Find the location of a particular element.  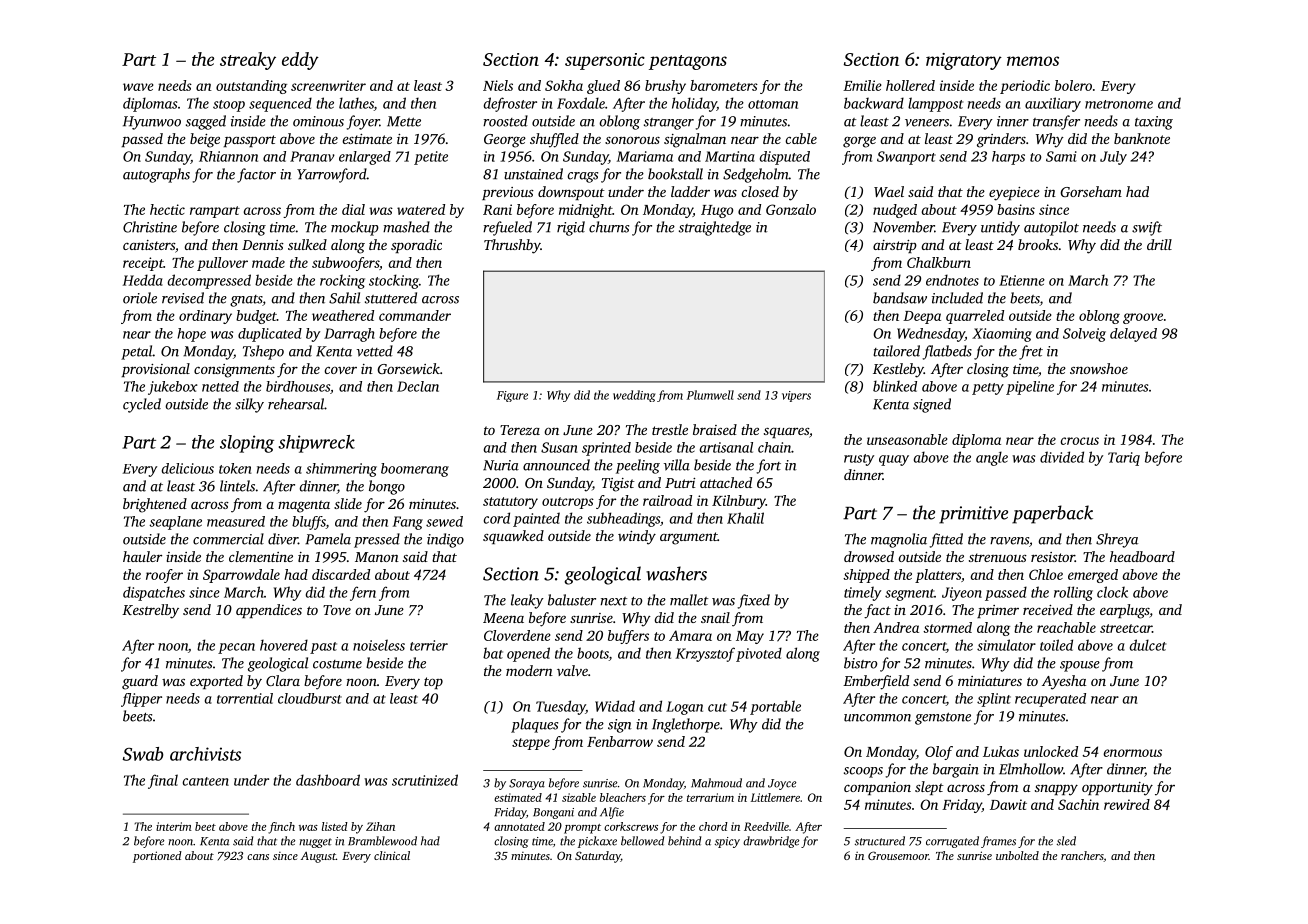

statutory is located at coordinates (510, 503).
